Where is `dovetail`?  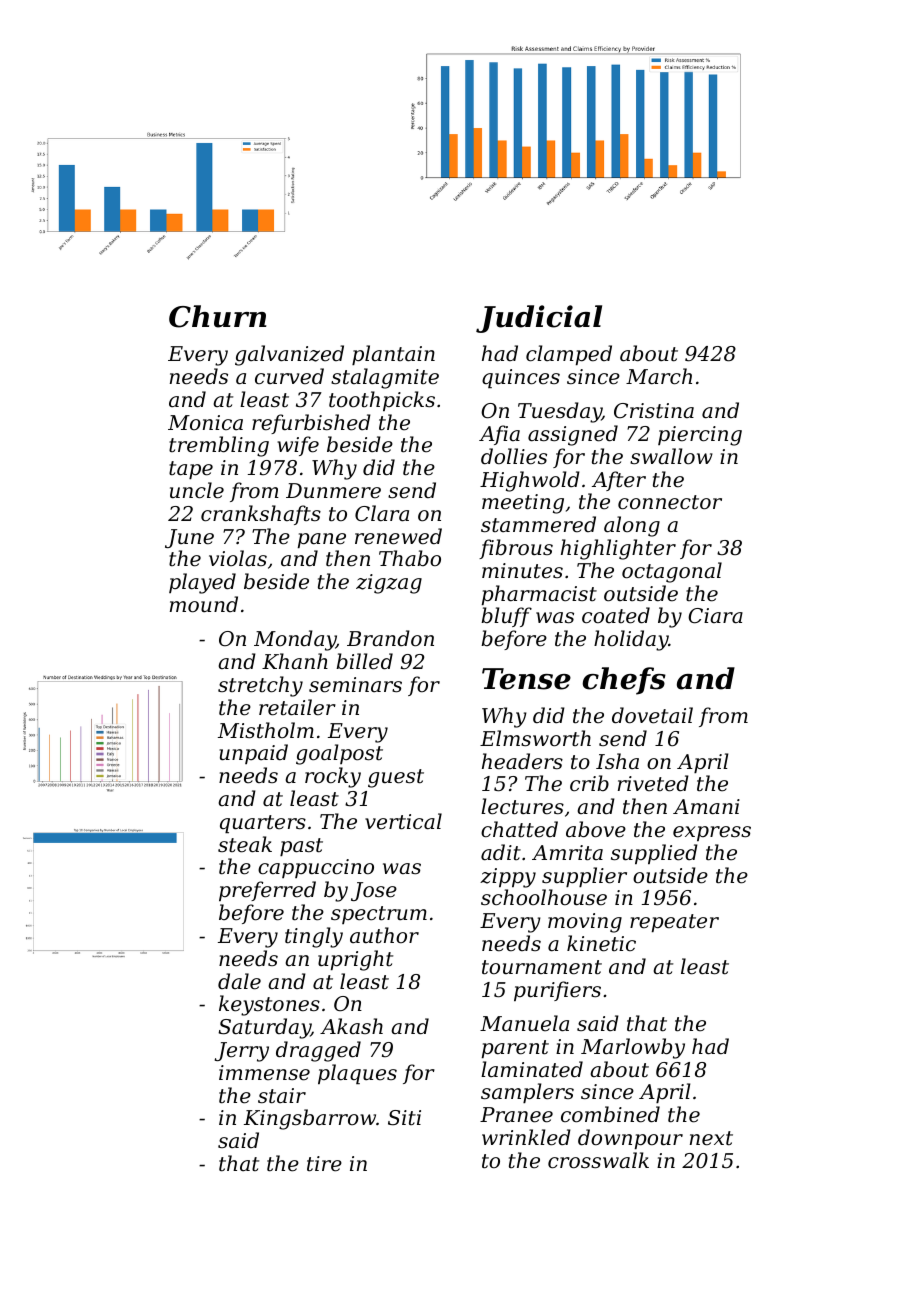
dovetail is located at coordinates (652, 715).
